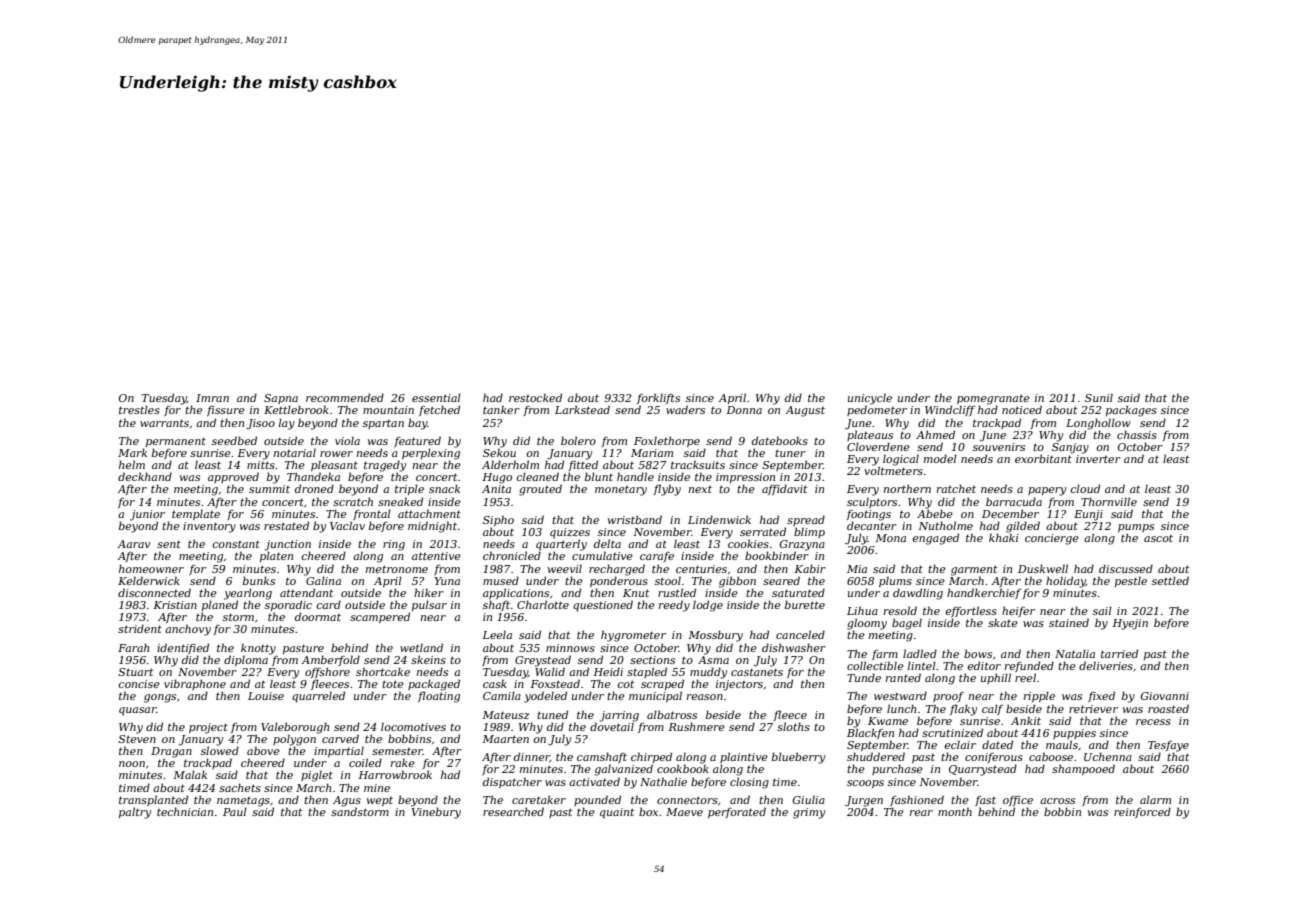 Image resolution: width=1308 pixels, height=924 pixels. Describe the element at coordinates (160, 698) in the page. I see `gongs` at that location.
